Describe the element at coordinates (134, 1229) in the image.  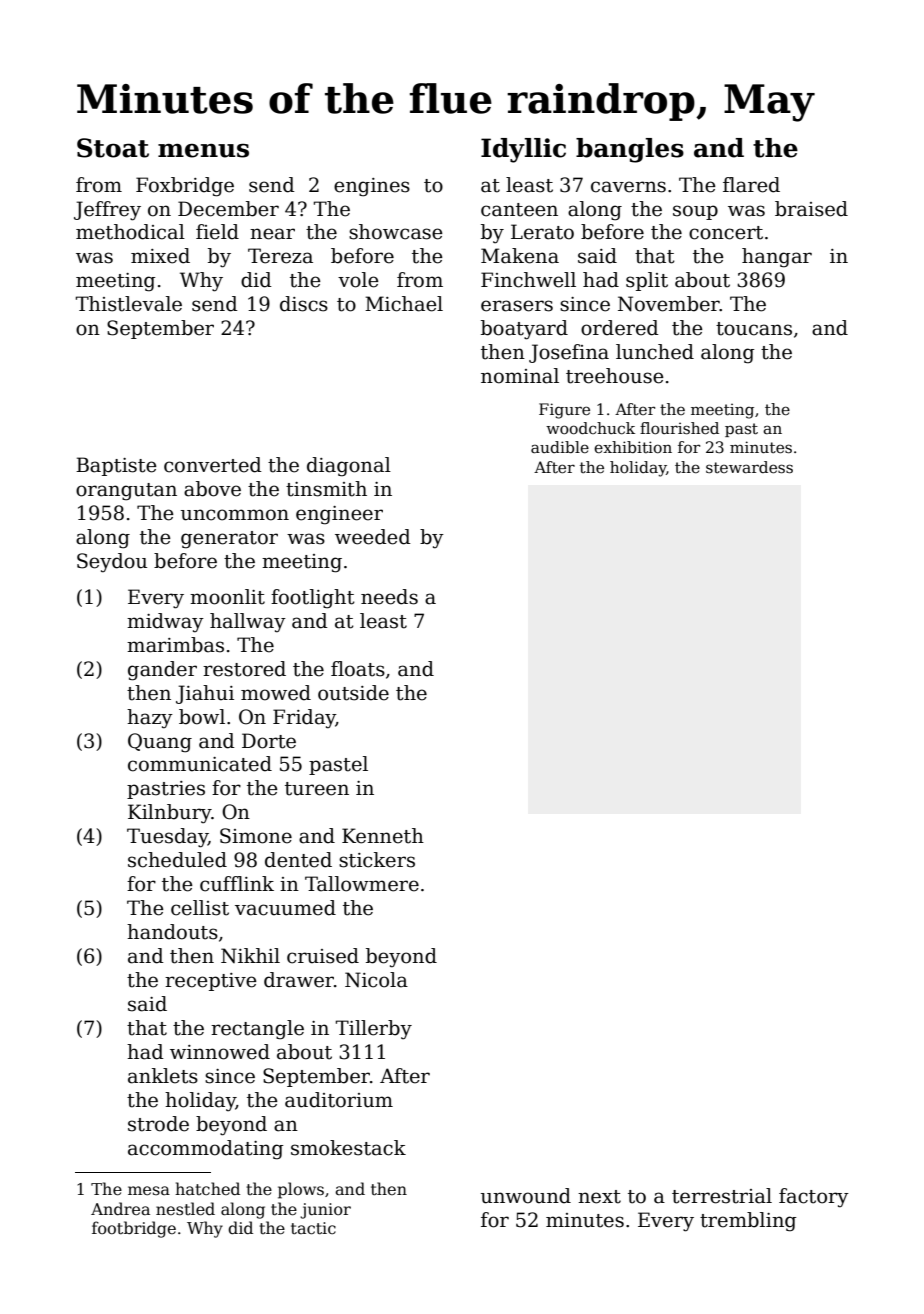
I see `footbridge` at that location.
